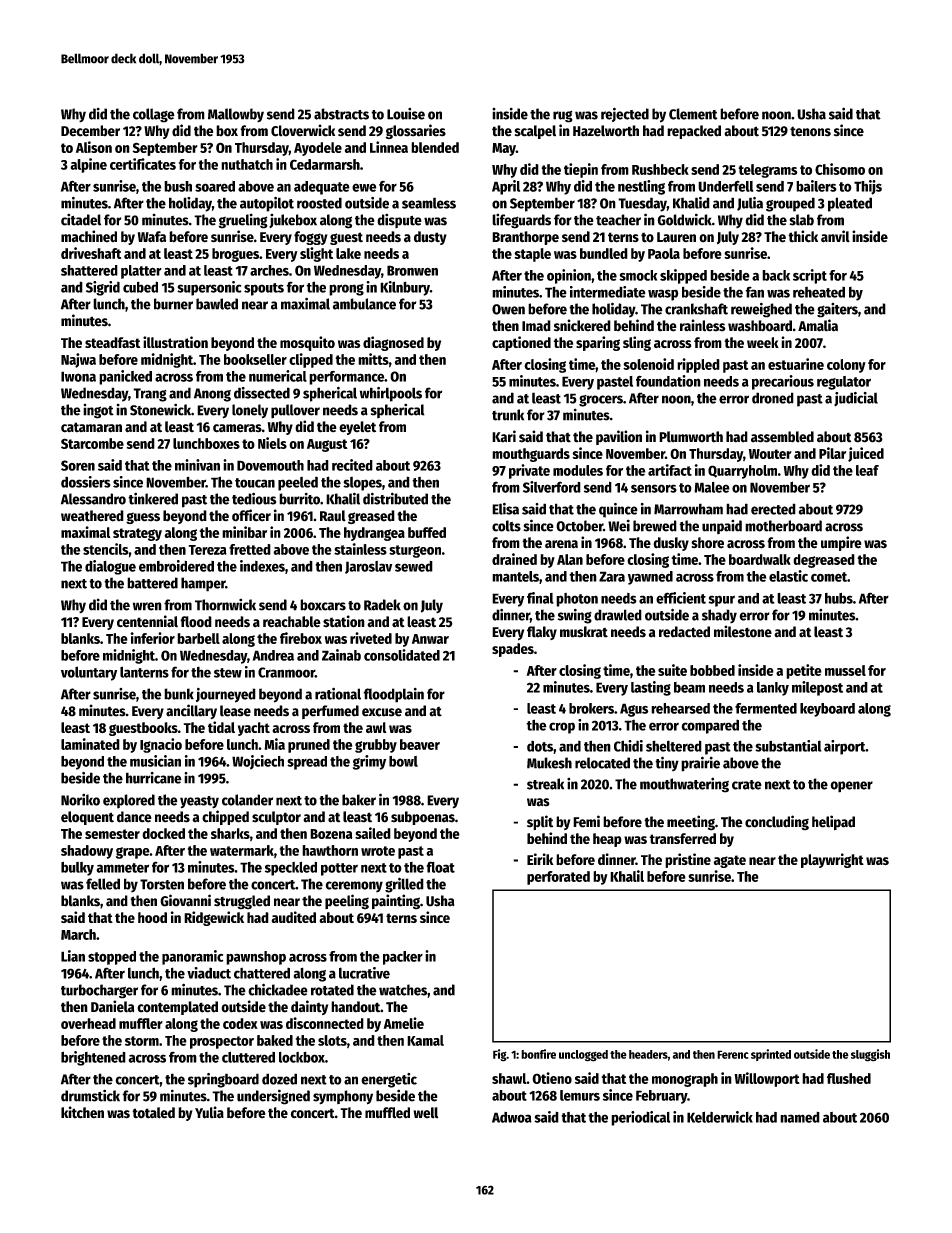 The height and width of the screenshot is (1233, 952). I want to click on lease, so click(235, 711).
